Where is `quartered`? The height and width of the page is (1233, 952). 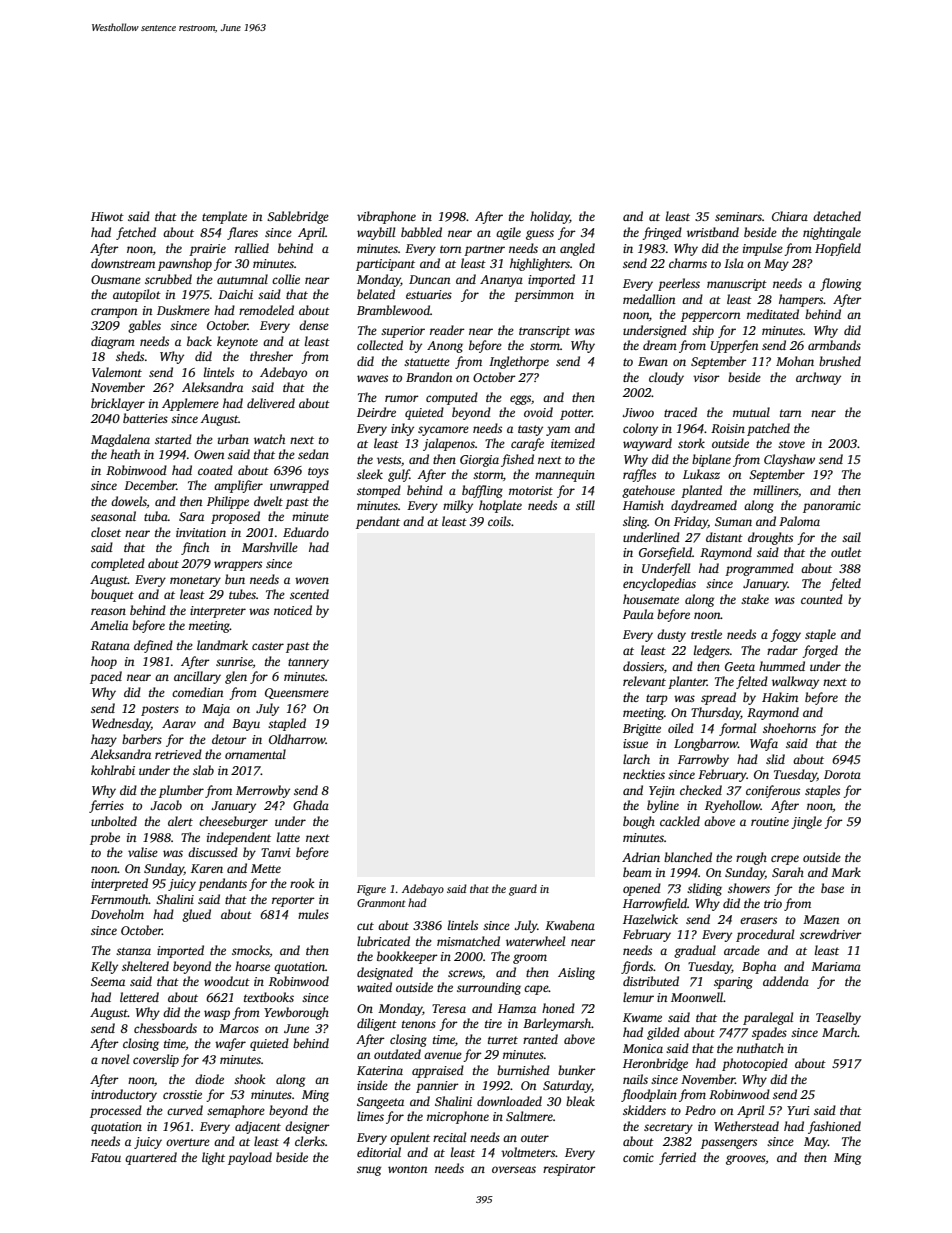 quartered is located at coordinates (151, 1158).
